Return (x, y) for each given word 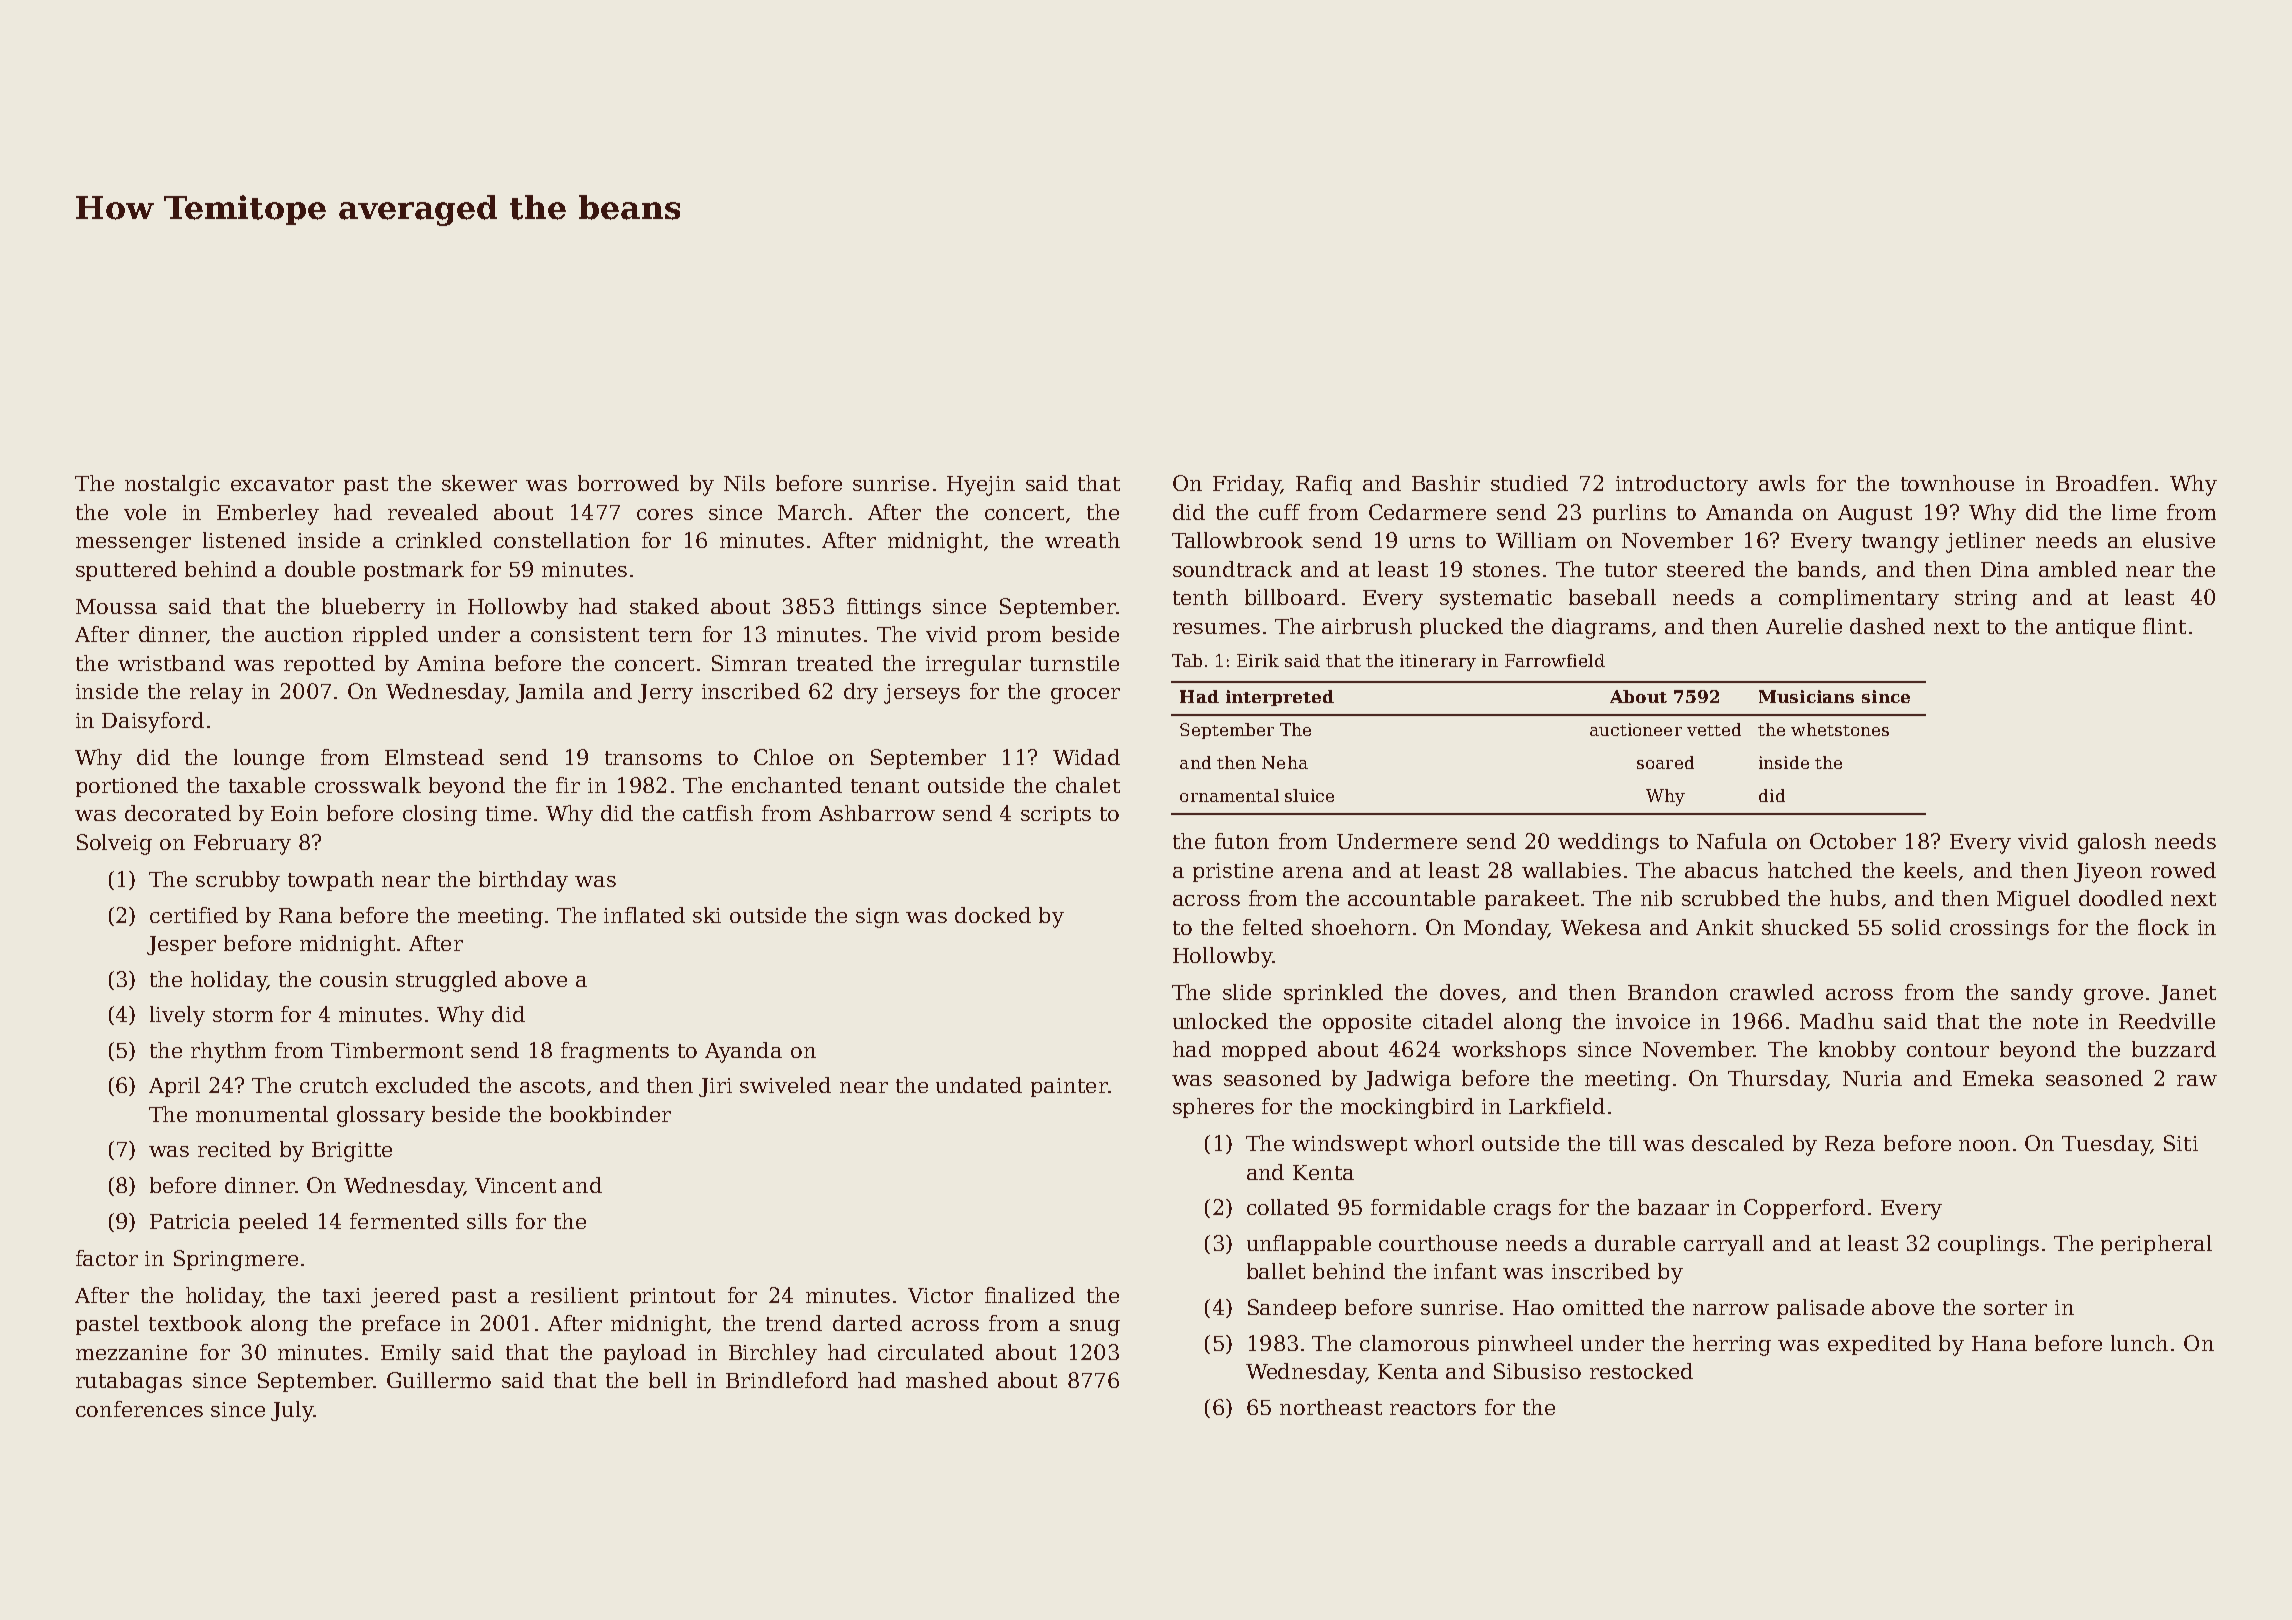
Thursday (1777, 1080)
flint (2164, 626)
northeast (1331, 1407)
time (508, 813)
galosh (2112, 843)
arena (1313, 872)
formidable (1428, 1207)
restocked (1641, 1371)
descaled (1738, 1143)
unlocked (1220, 1021)
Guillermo (439, 1380)
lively (177, 1016)
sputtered (126, 571)
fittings (884, 608)
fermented (404, 1221)
